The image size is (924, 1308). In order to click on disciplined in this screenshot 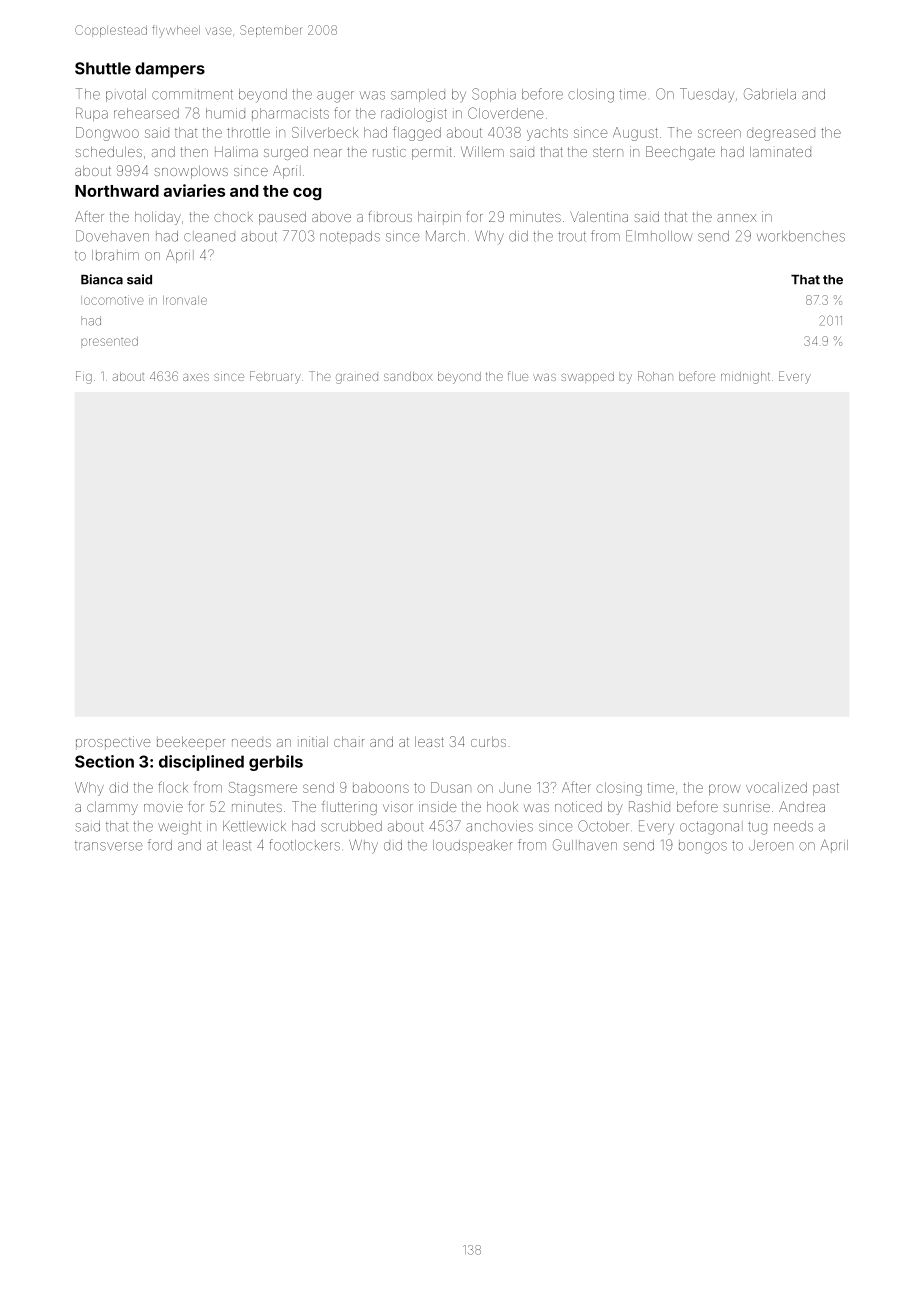, I will do `click(201, 763)`.
